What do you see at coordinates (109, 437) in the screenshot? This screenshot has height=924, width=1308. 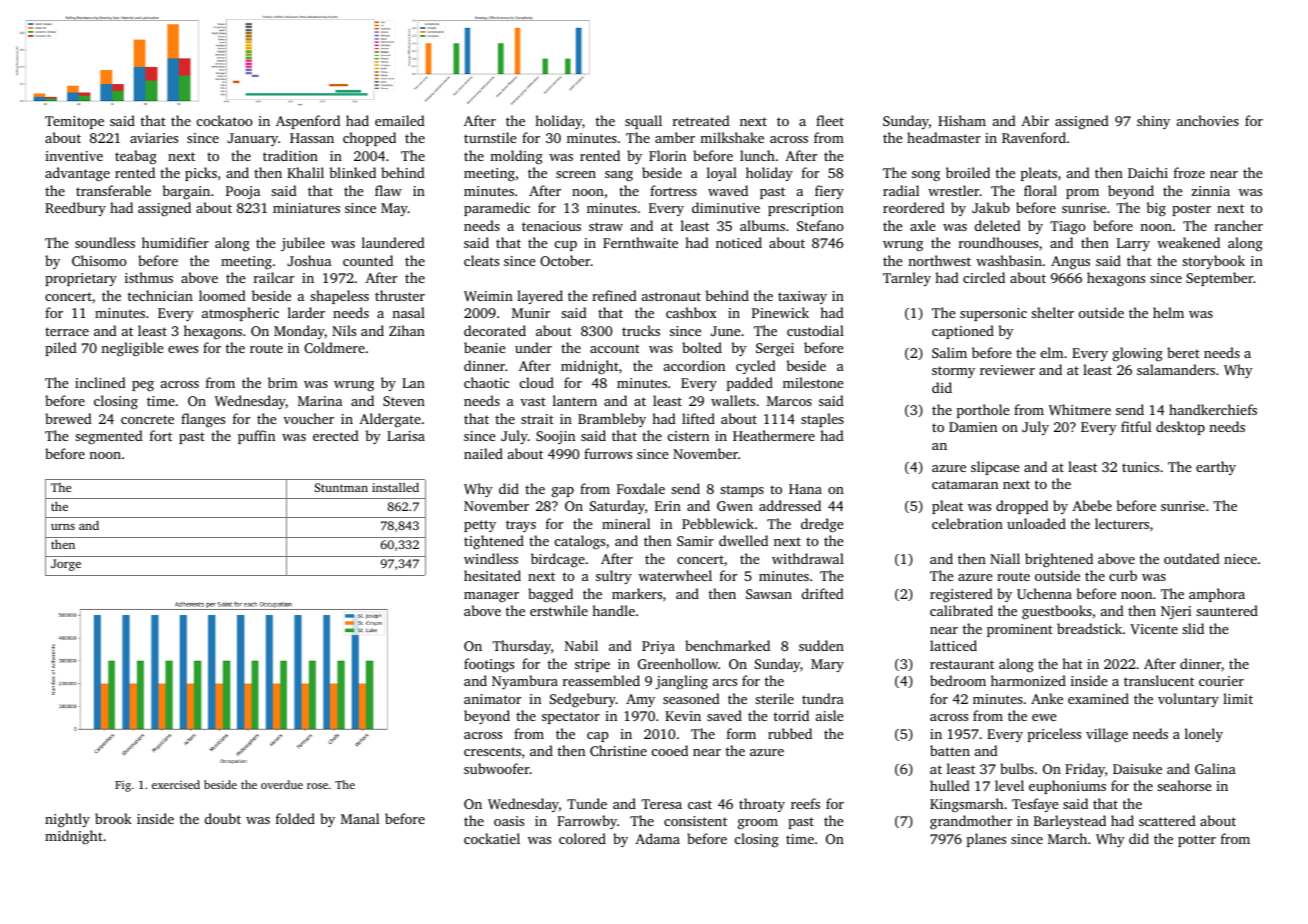 I see `segmented` at bounding box center [109, 437].
